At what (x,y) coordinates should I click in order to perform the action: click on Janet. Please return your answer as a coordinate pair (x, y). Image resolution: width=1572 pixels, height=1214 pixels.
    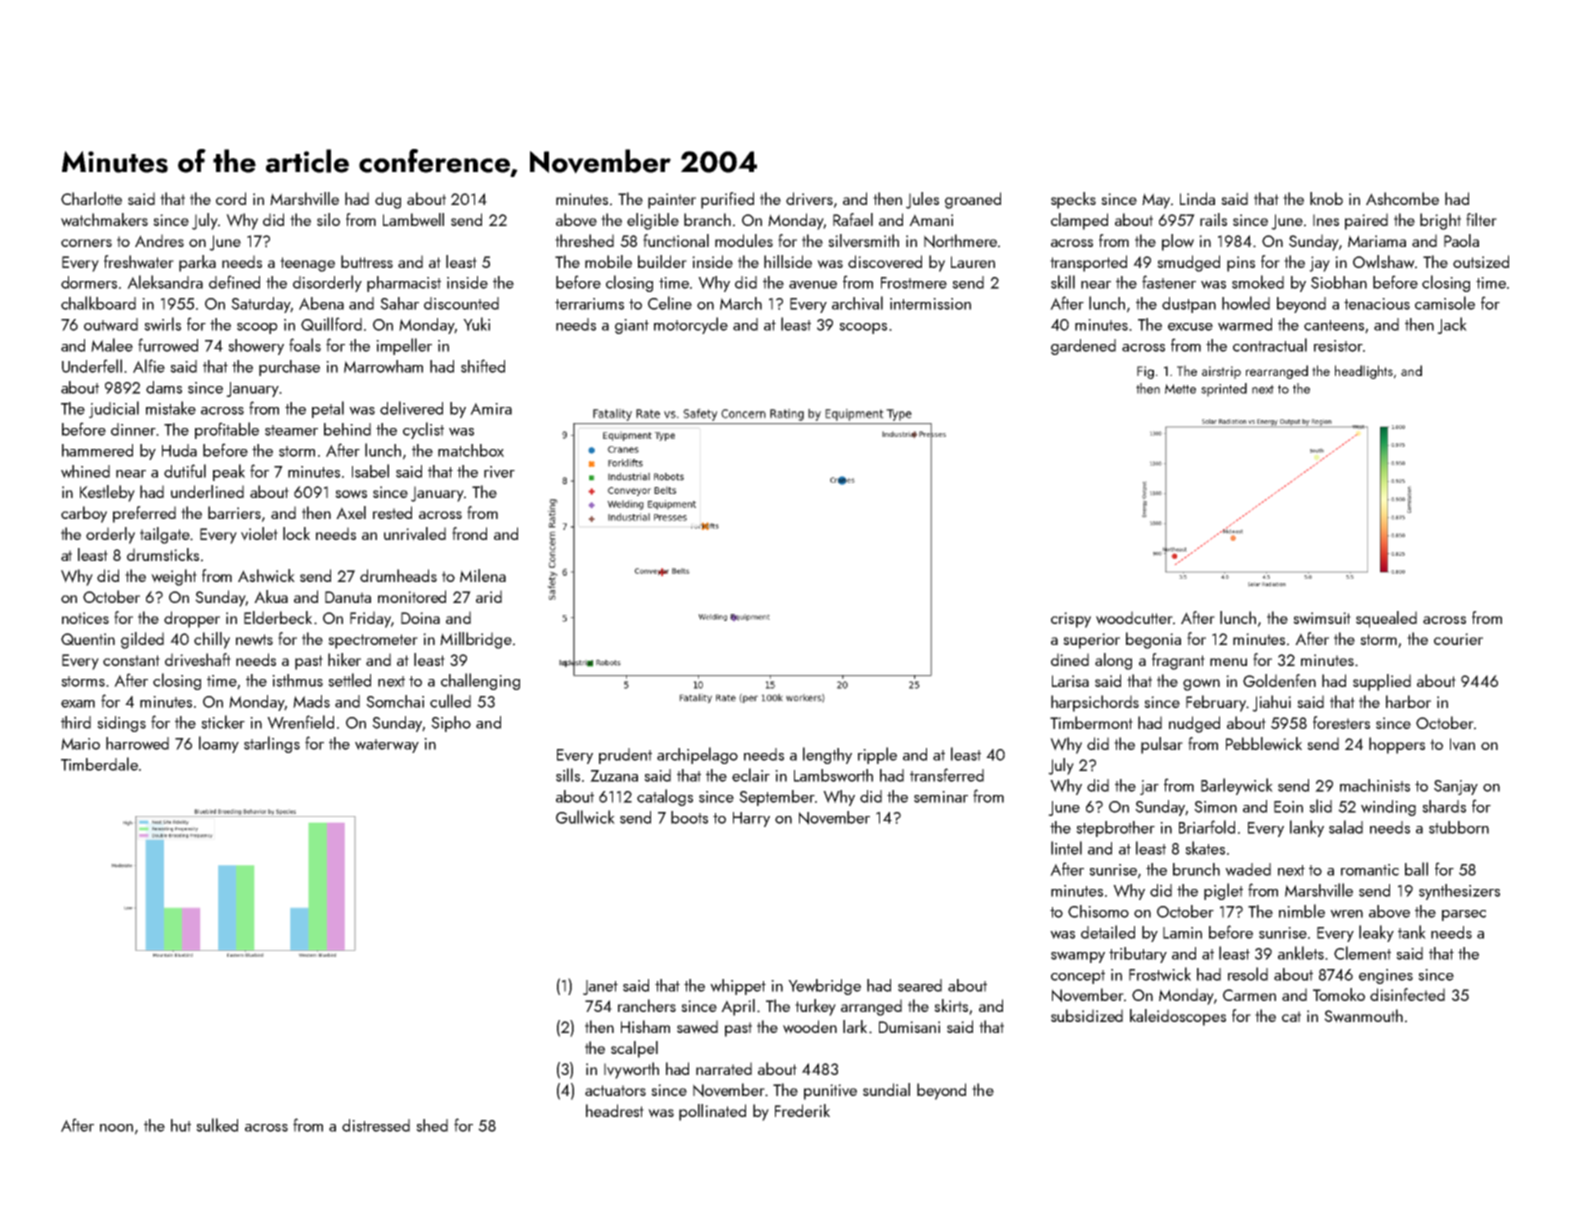
    Looking at the image, I should click on (600, 987).
